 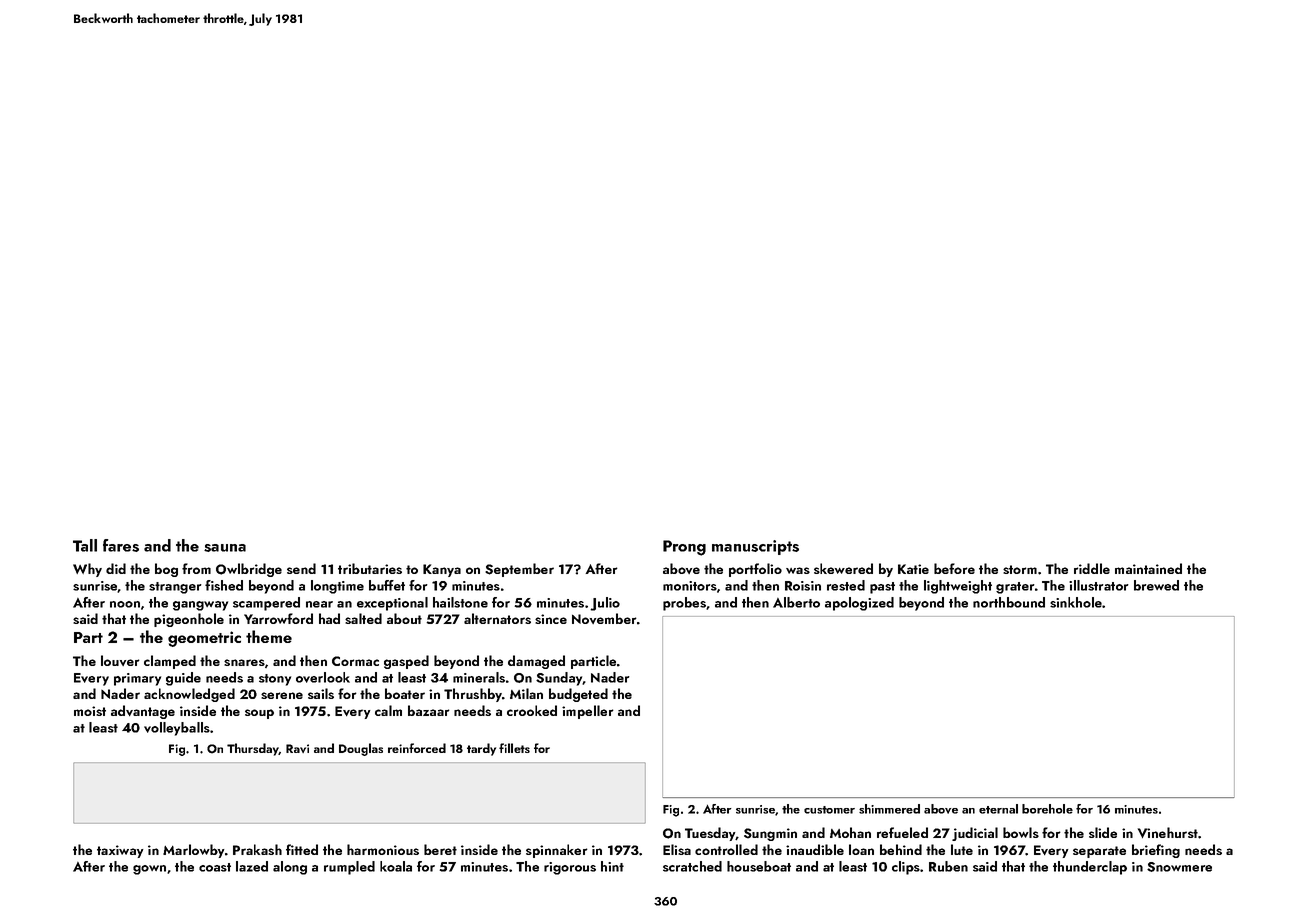 What do you see at coordinates (116, 568) in the screenshot?
I see `did` at bounding box center [116, 568].
